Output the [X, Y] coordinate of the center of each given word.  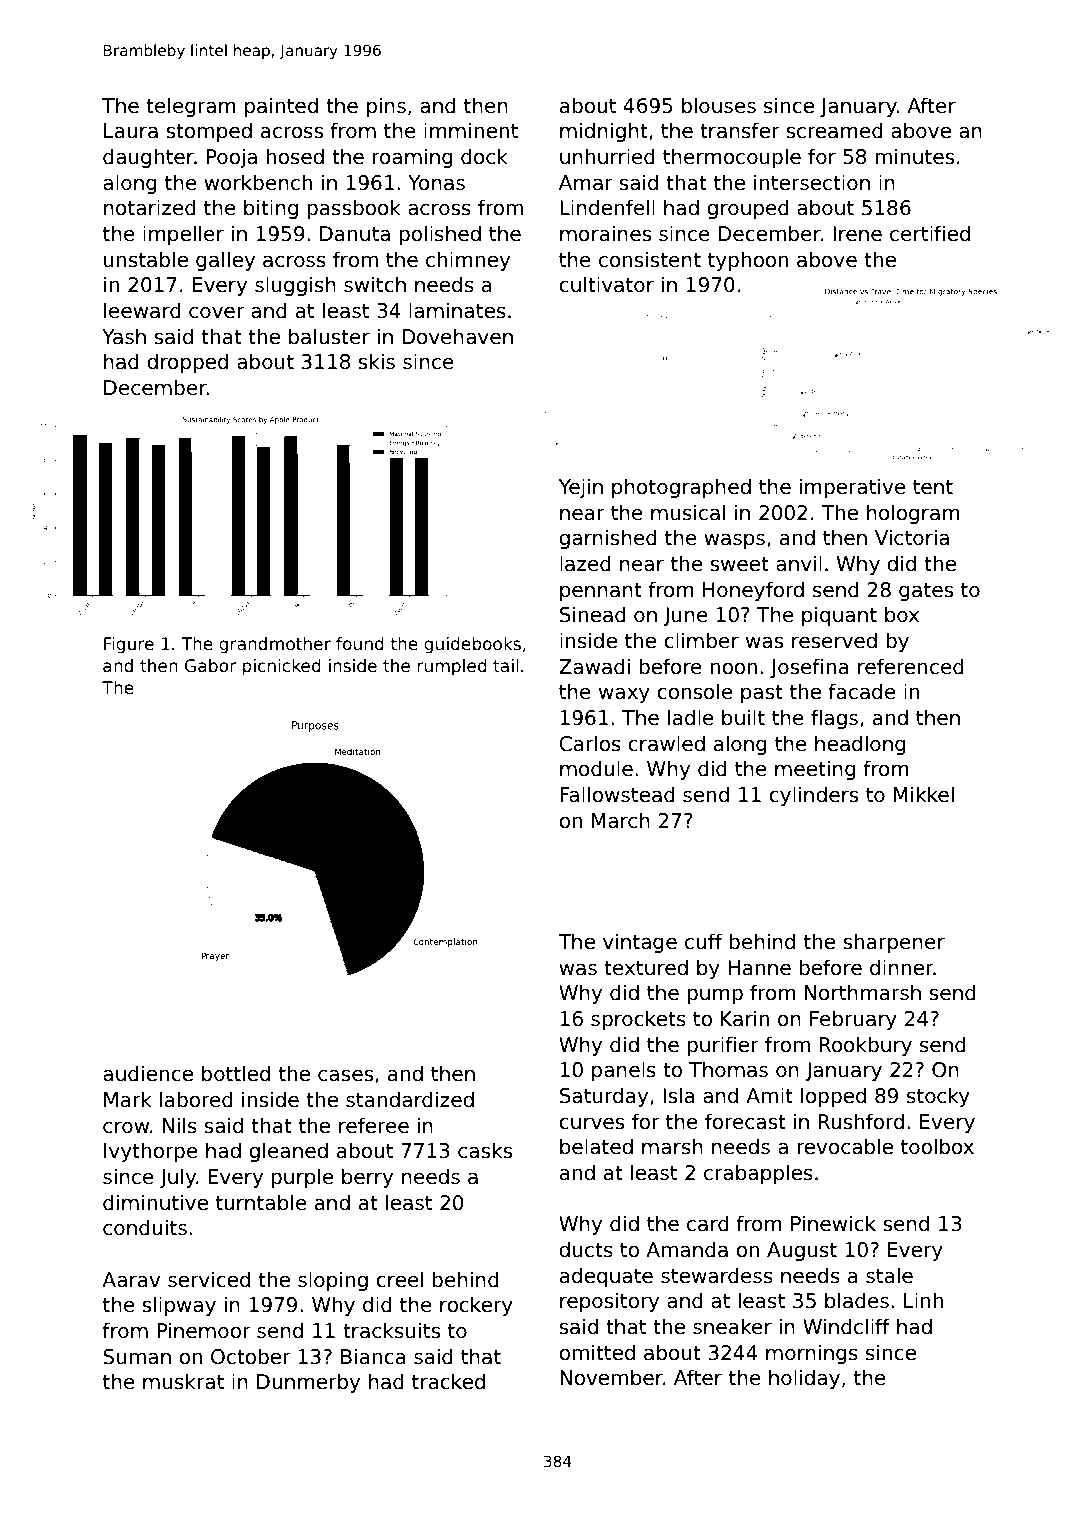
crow [126, 1127]
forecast [745, 1121]
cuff [703, 941]
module [596, 768]
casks [485, 1150]
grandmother [275, 645]
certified [930, 233]
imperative [853, 488]
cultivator [606, 284]
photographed [681, 488]
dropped [187, 363]
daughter [148, 158]
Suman [137, 1357]
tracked [448, 1381]
